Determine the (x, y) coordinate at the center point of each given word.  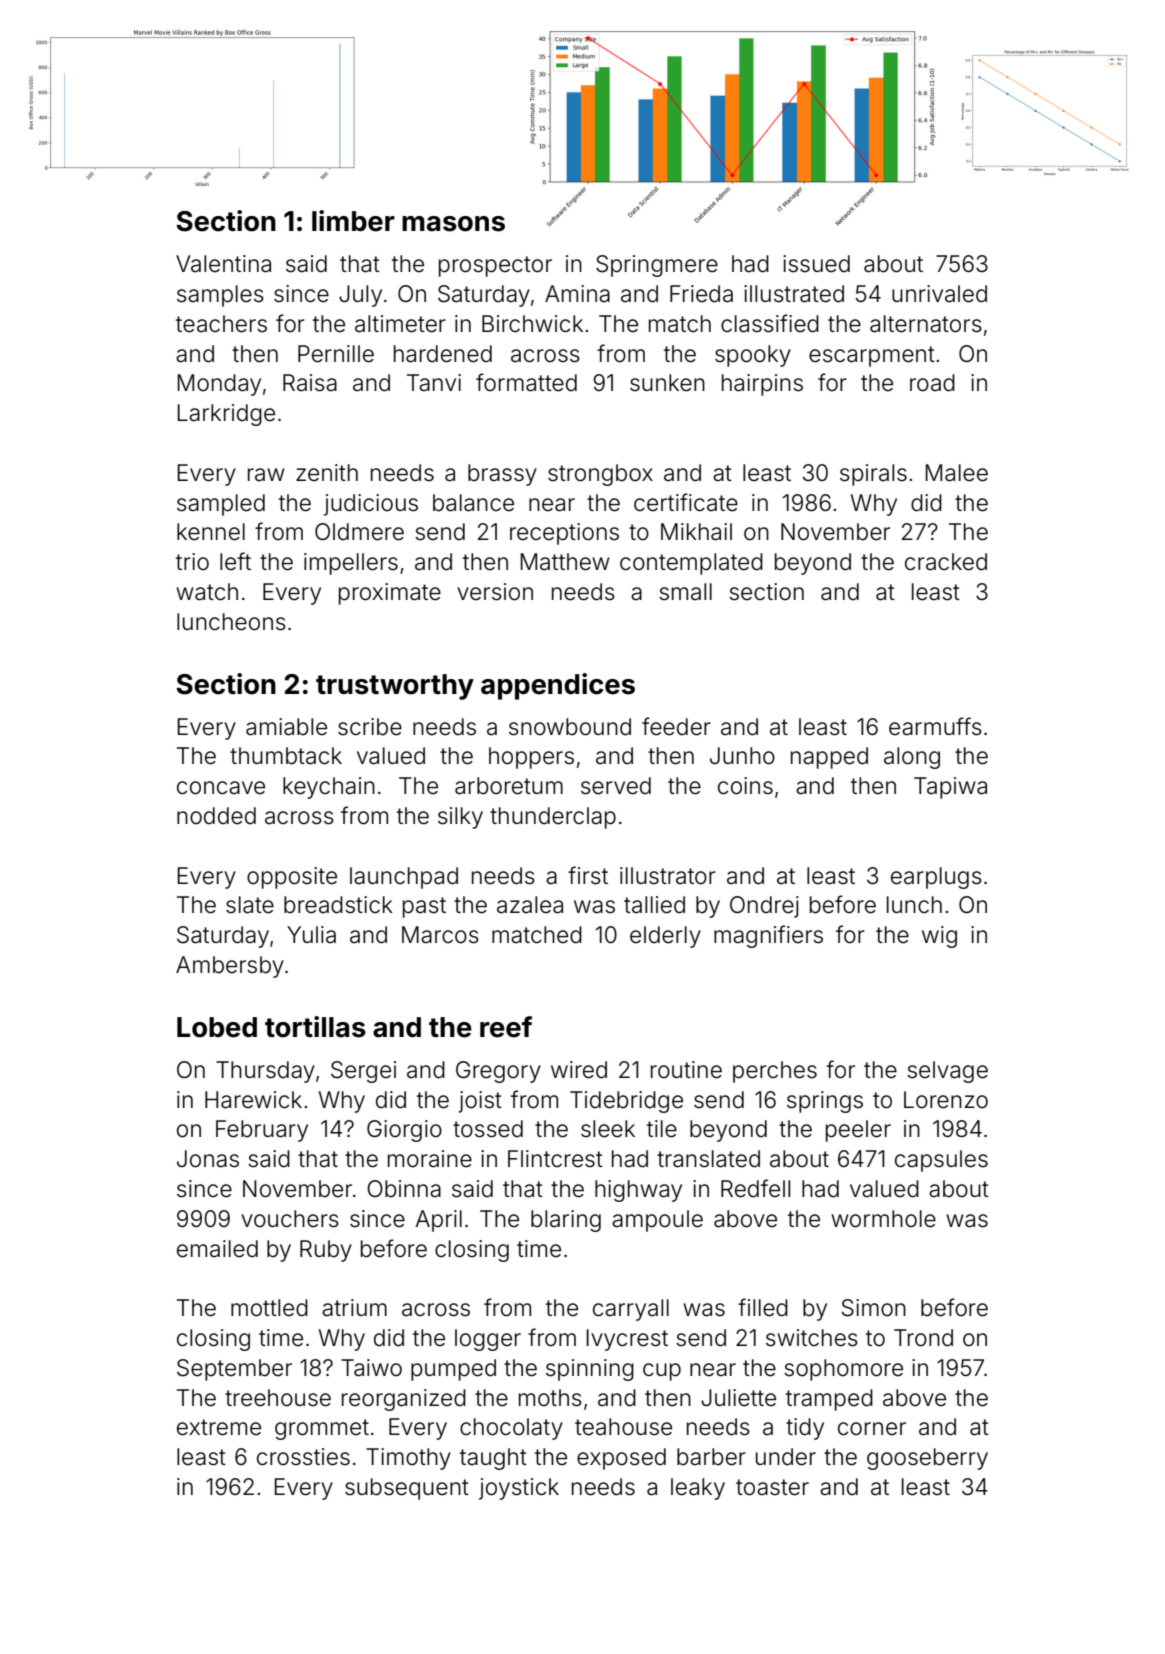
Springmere (657, 266)
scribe (370, 727)
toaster (772, 1487)
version (495, 592)
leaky (698, 1489)
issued (816, 264)
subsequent (407, 1489)
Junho (742, 756)
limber (353, 221)
